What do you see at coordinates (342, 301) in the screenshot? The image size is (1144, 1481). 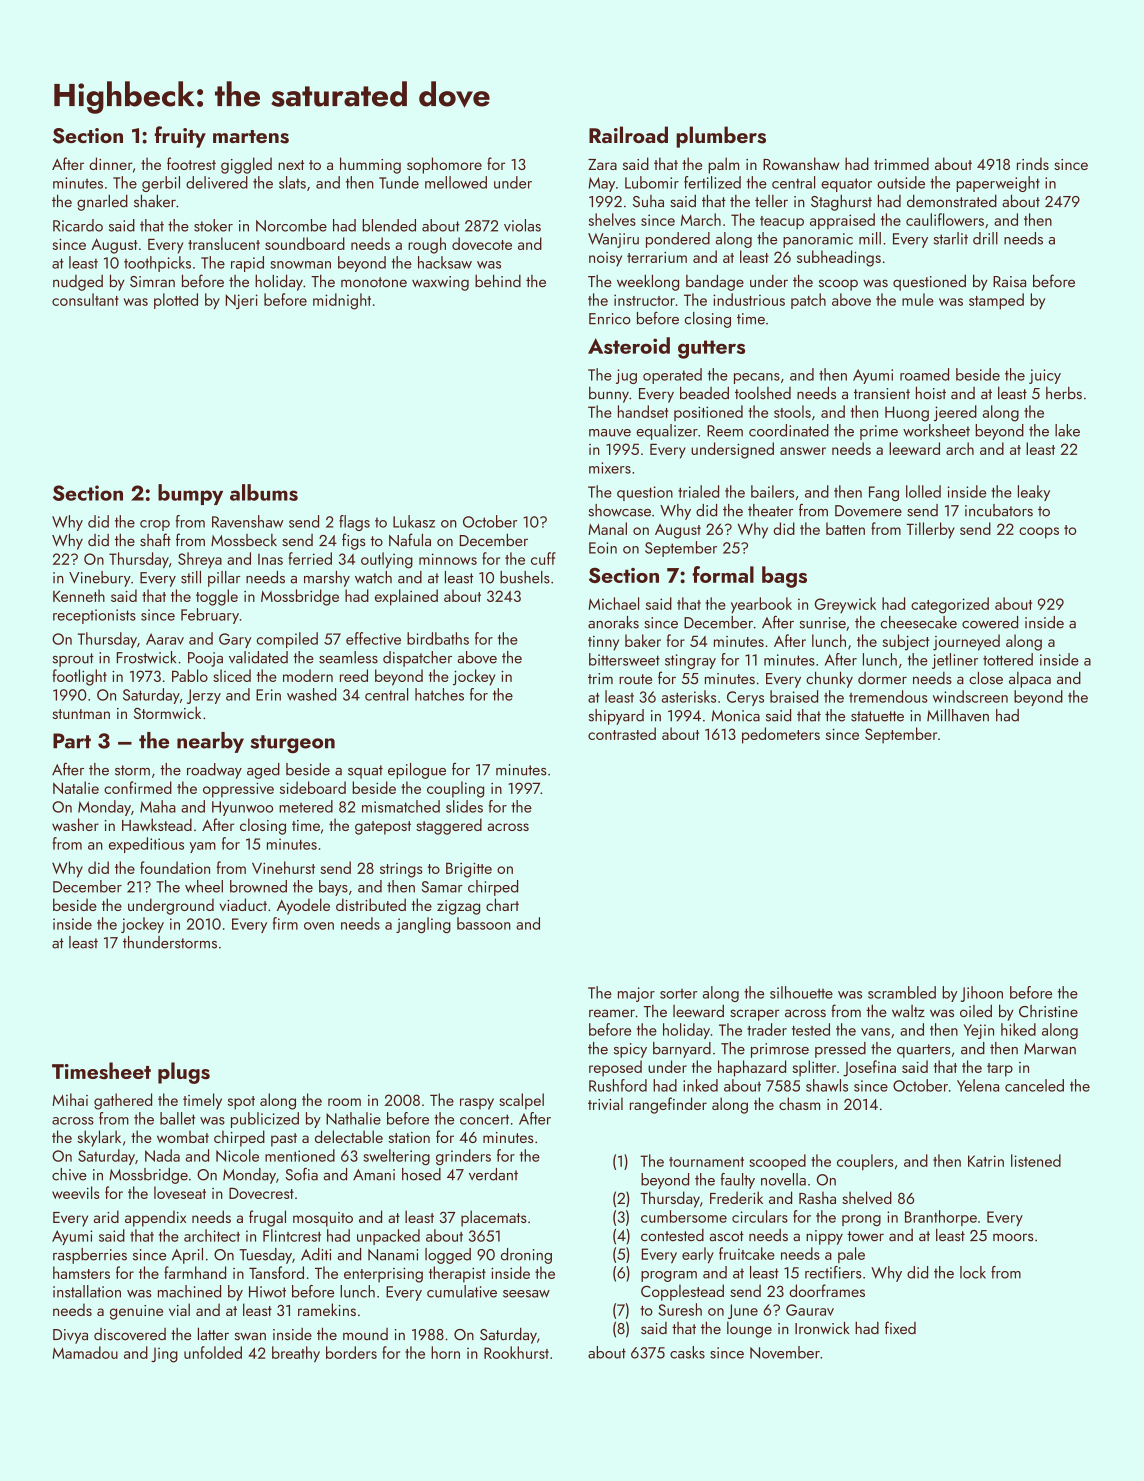 I see `midnight` at bounding box center [342, 301].
